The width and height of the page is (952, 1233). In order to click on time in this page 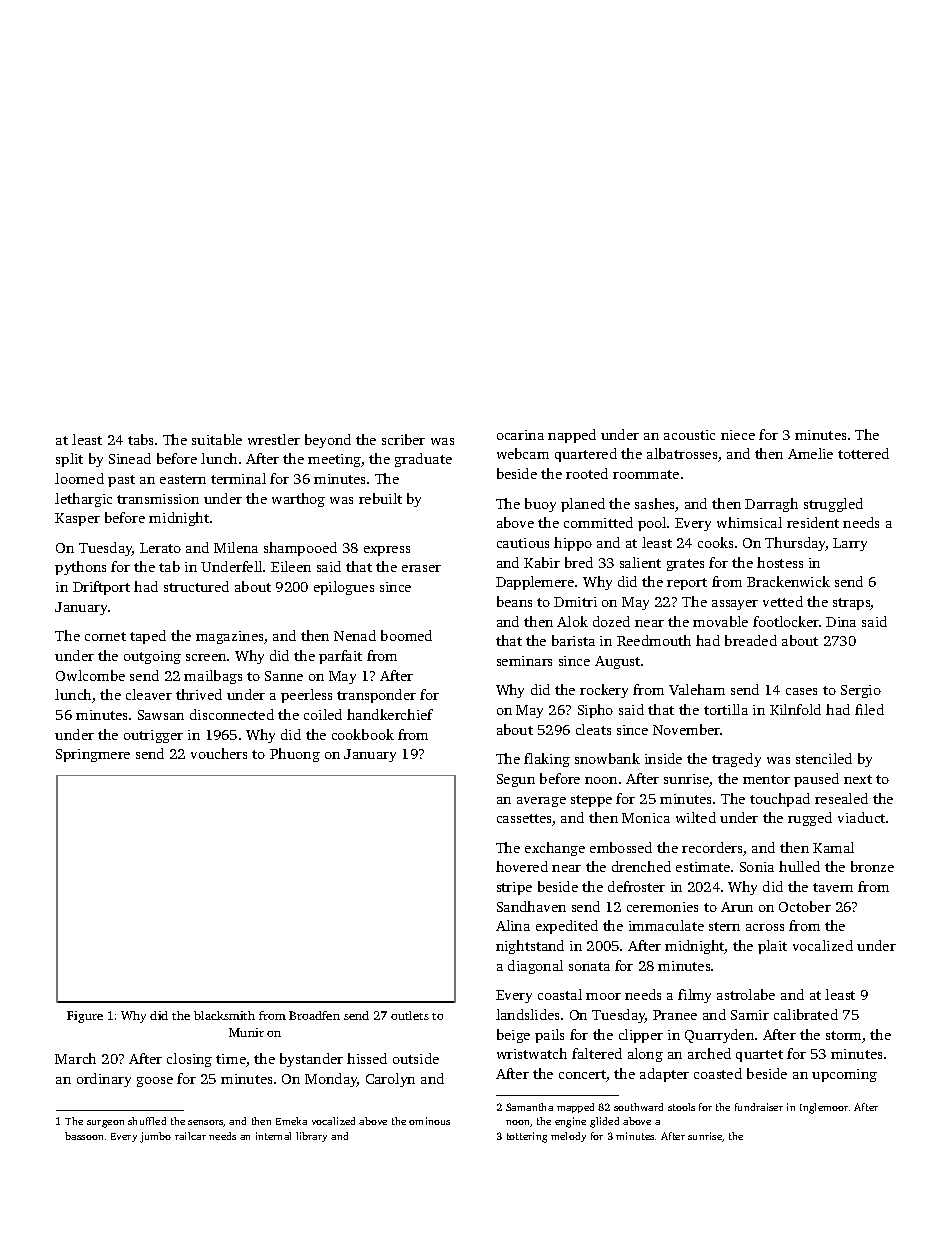, I will do `click(231, 1059)`.
